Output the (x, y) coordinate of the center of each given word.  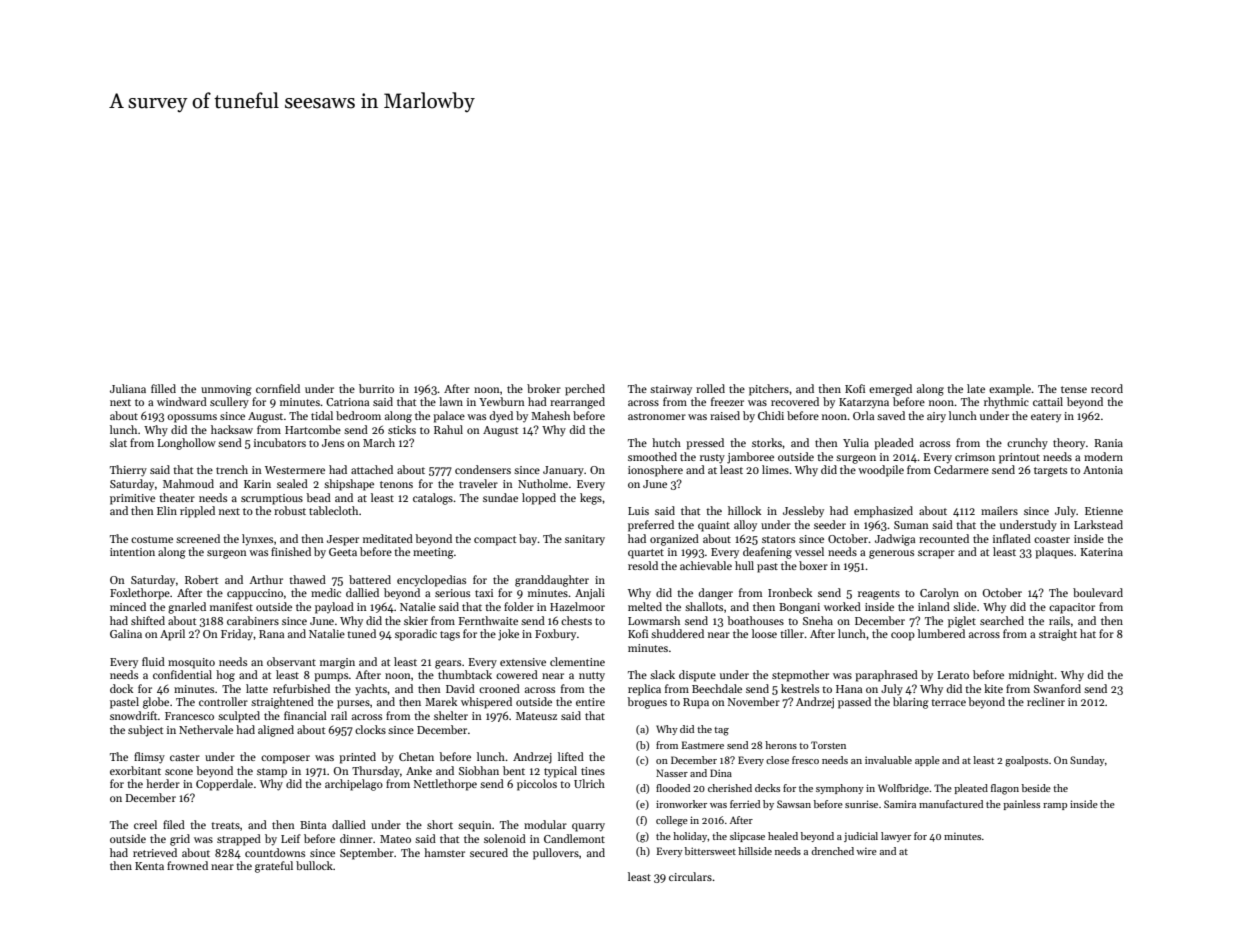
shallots (704, 606)
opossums (192, 418)
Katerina (1101, 552)
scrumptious (272, 499)
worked (842, 606)
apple (927, 761)
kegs (591, 499)
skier (416, 620)
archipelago (354, 785)
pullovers (556, 854)
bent (514, 770)
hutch (666, 442)
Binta (313, 825)
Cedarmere (961, 469)
